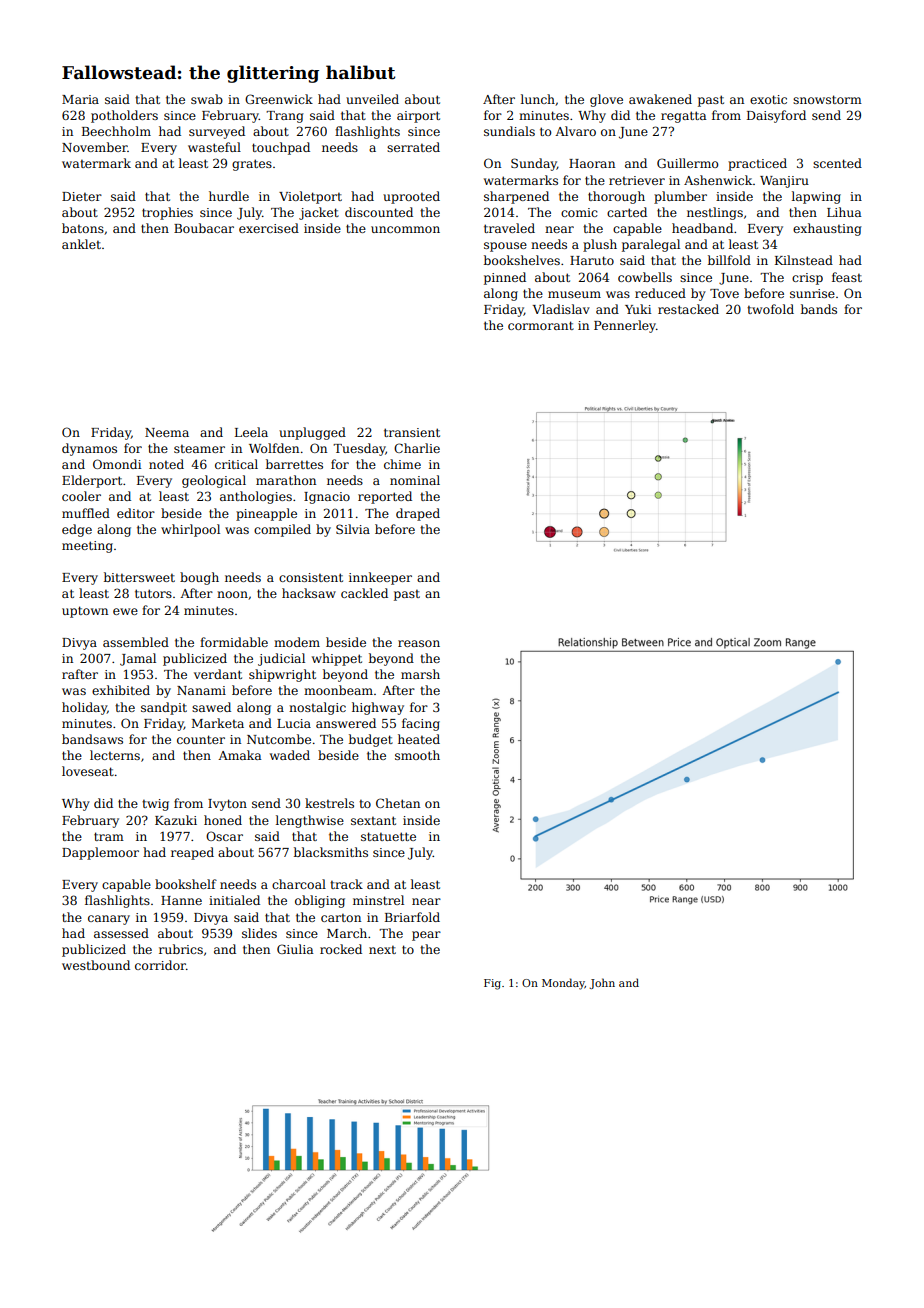 The height and width of the screenshot is (1308, 924). What do you see at coordinates (89, 449) in the screenshot?
I see `dynamos` at bounding box center [89, 449].
